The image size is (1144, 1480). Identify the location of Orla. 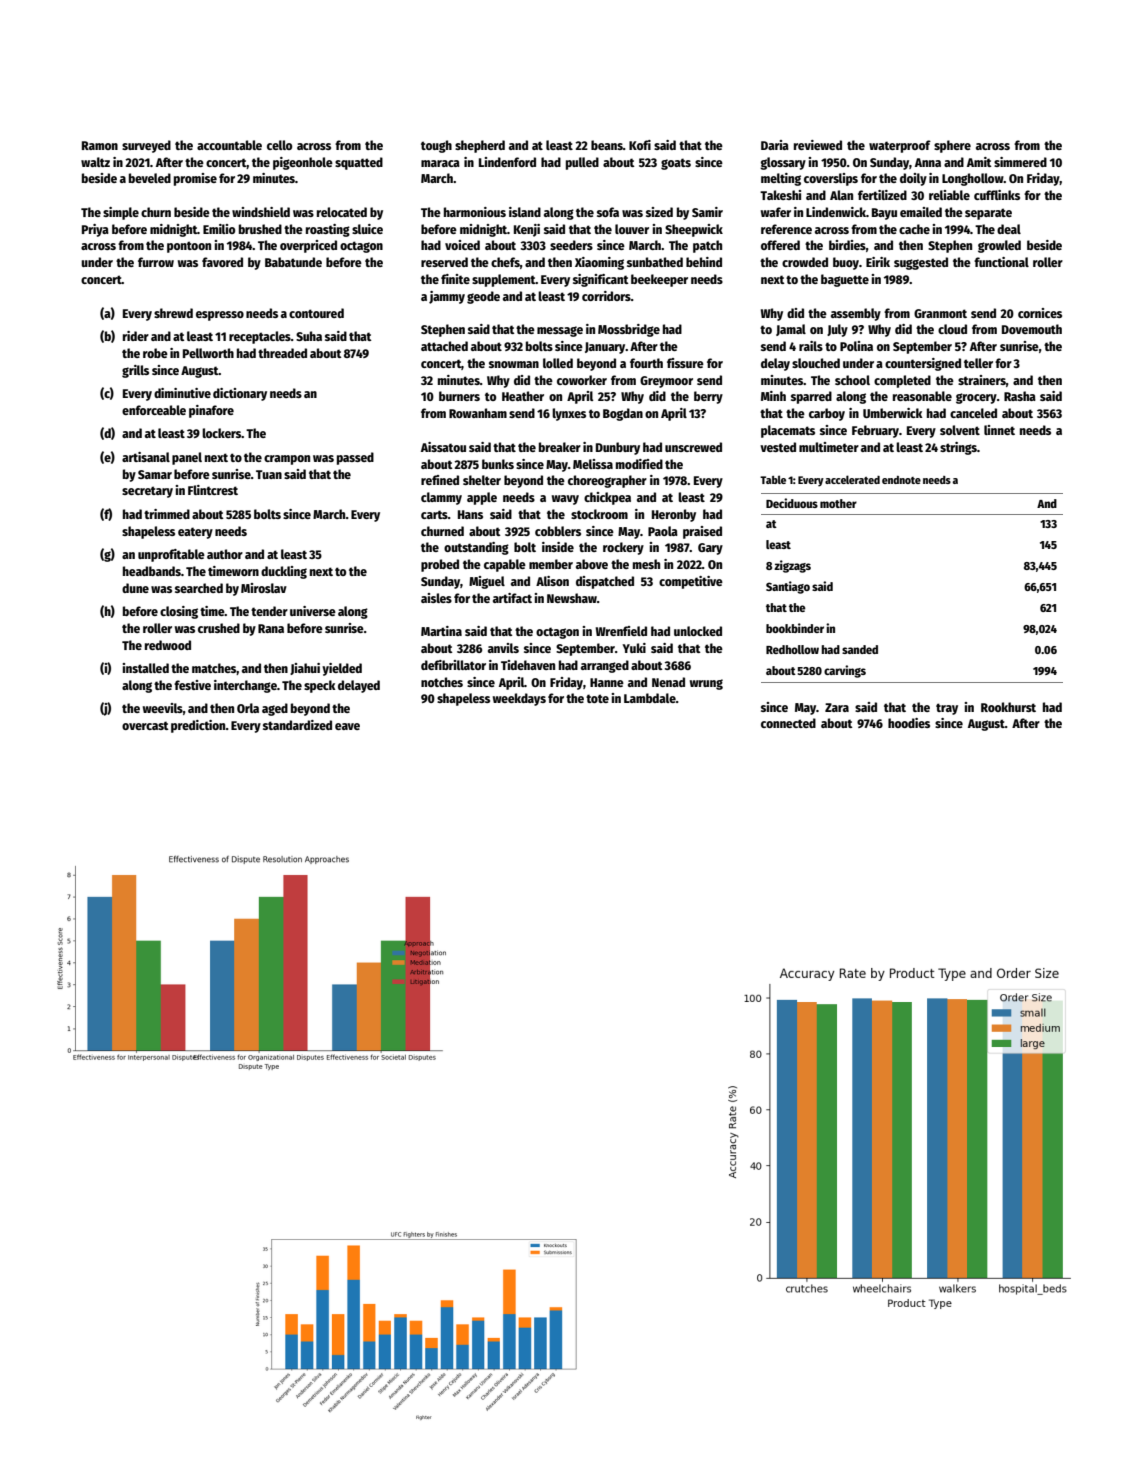
(248, 708).
